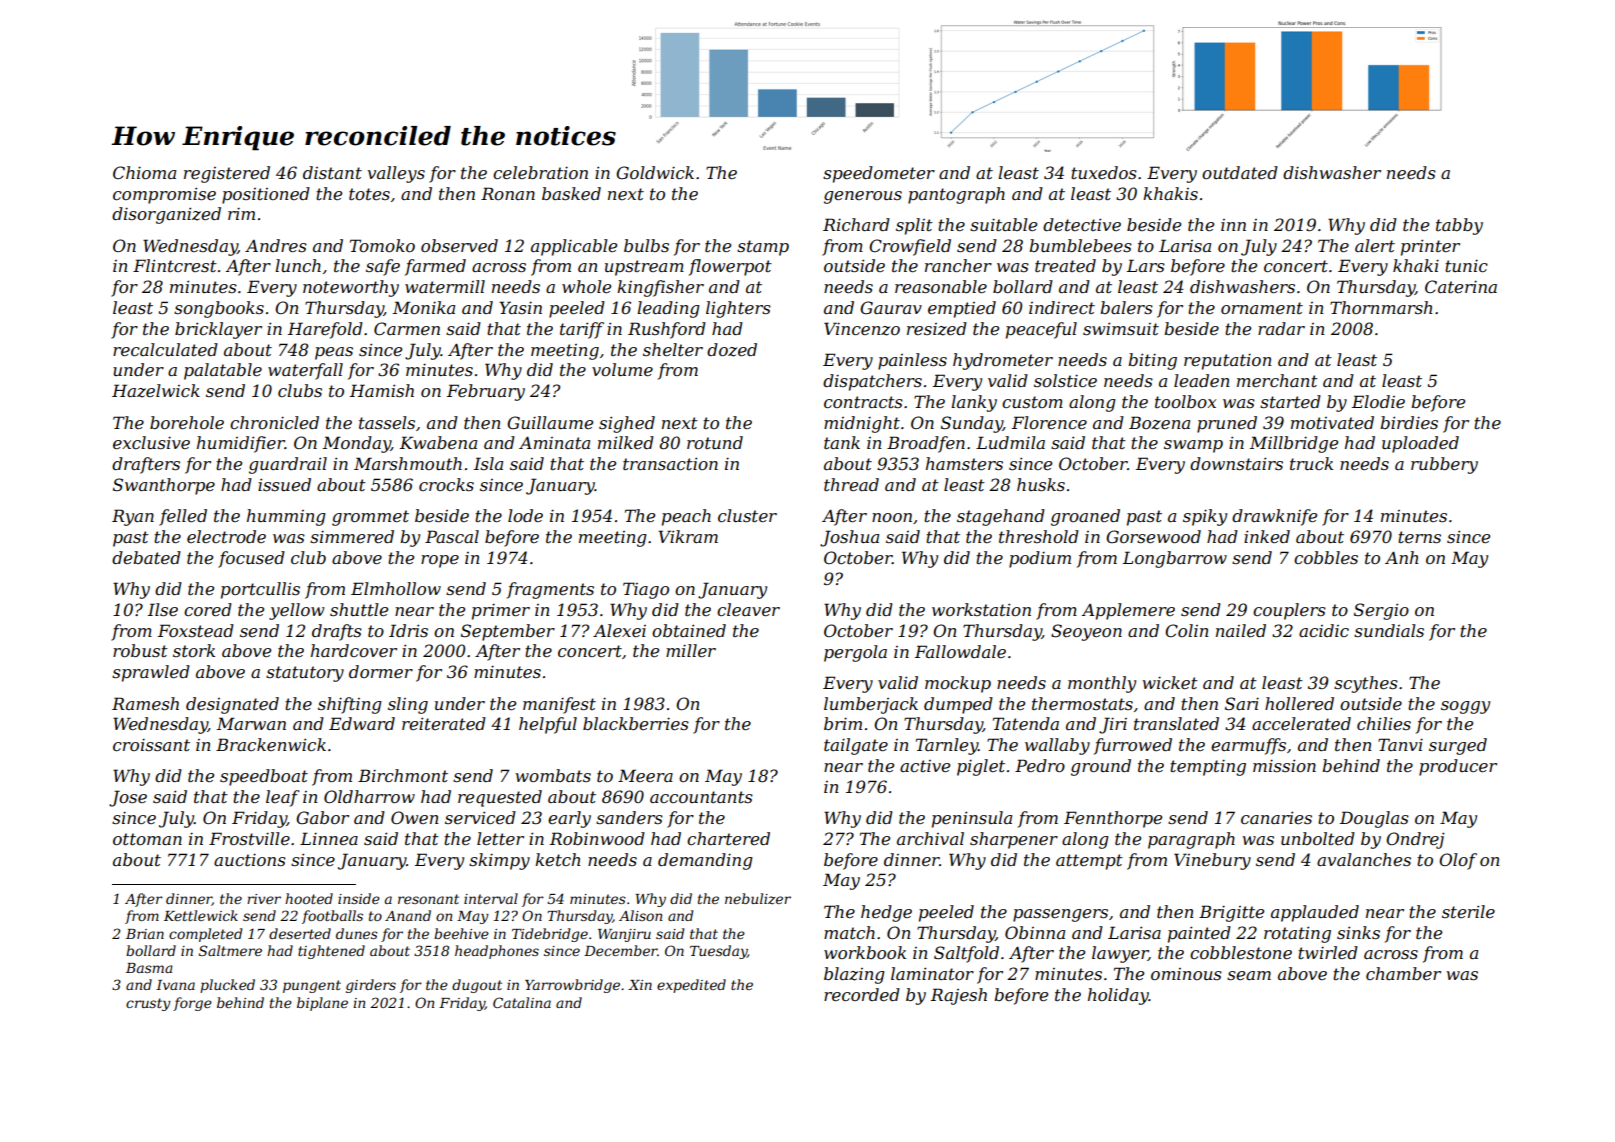 This screenshot has width=1615, height=1142. What do you see at coordinates (670, 463) in the screenshot?
I see `transaction` at bounding box center [670, 463].
